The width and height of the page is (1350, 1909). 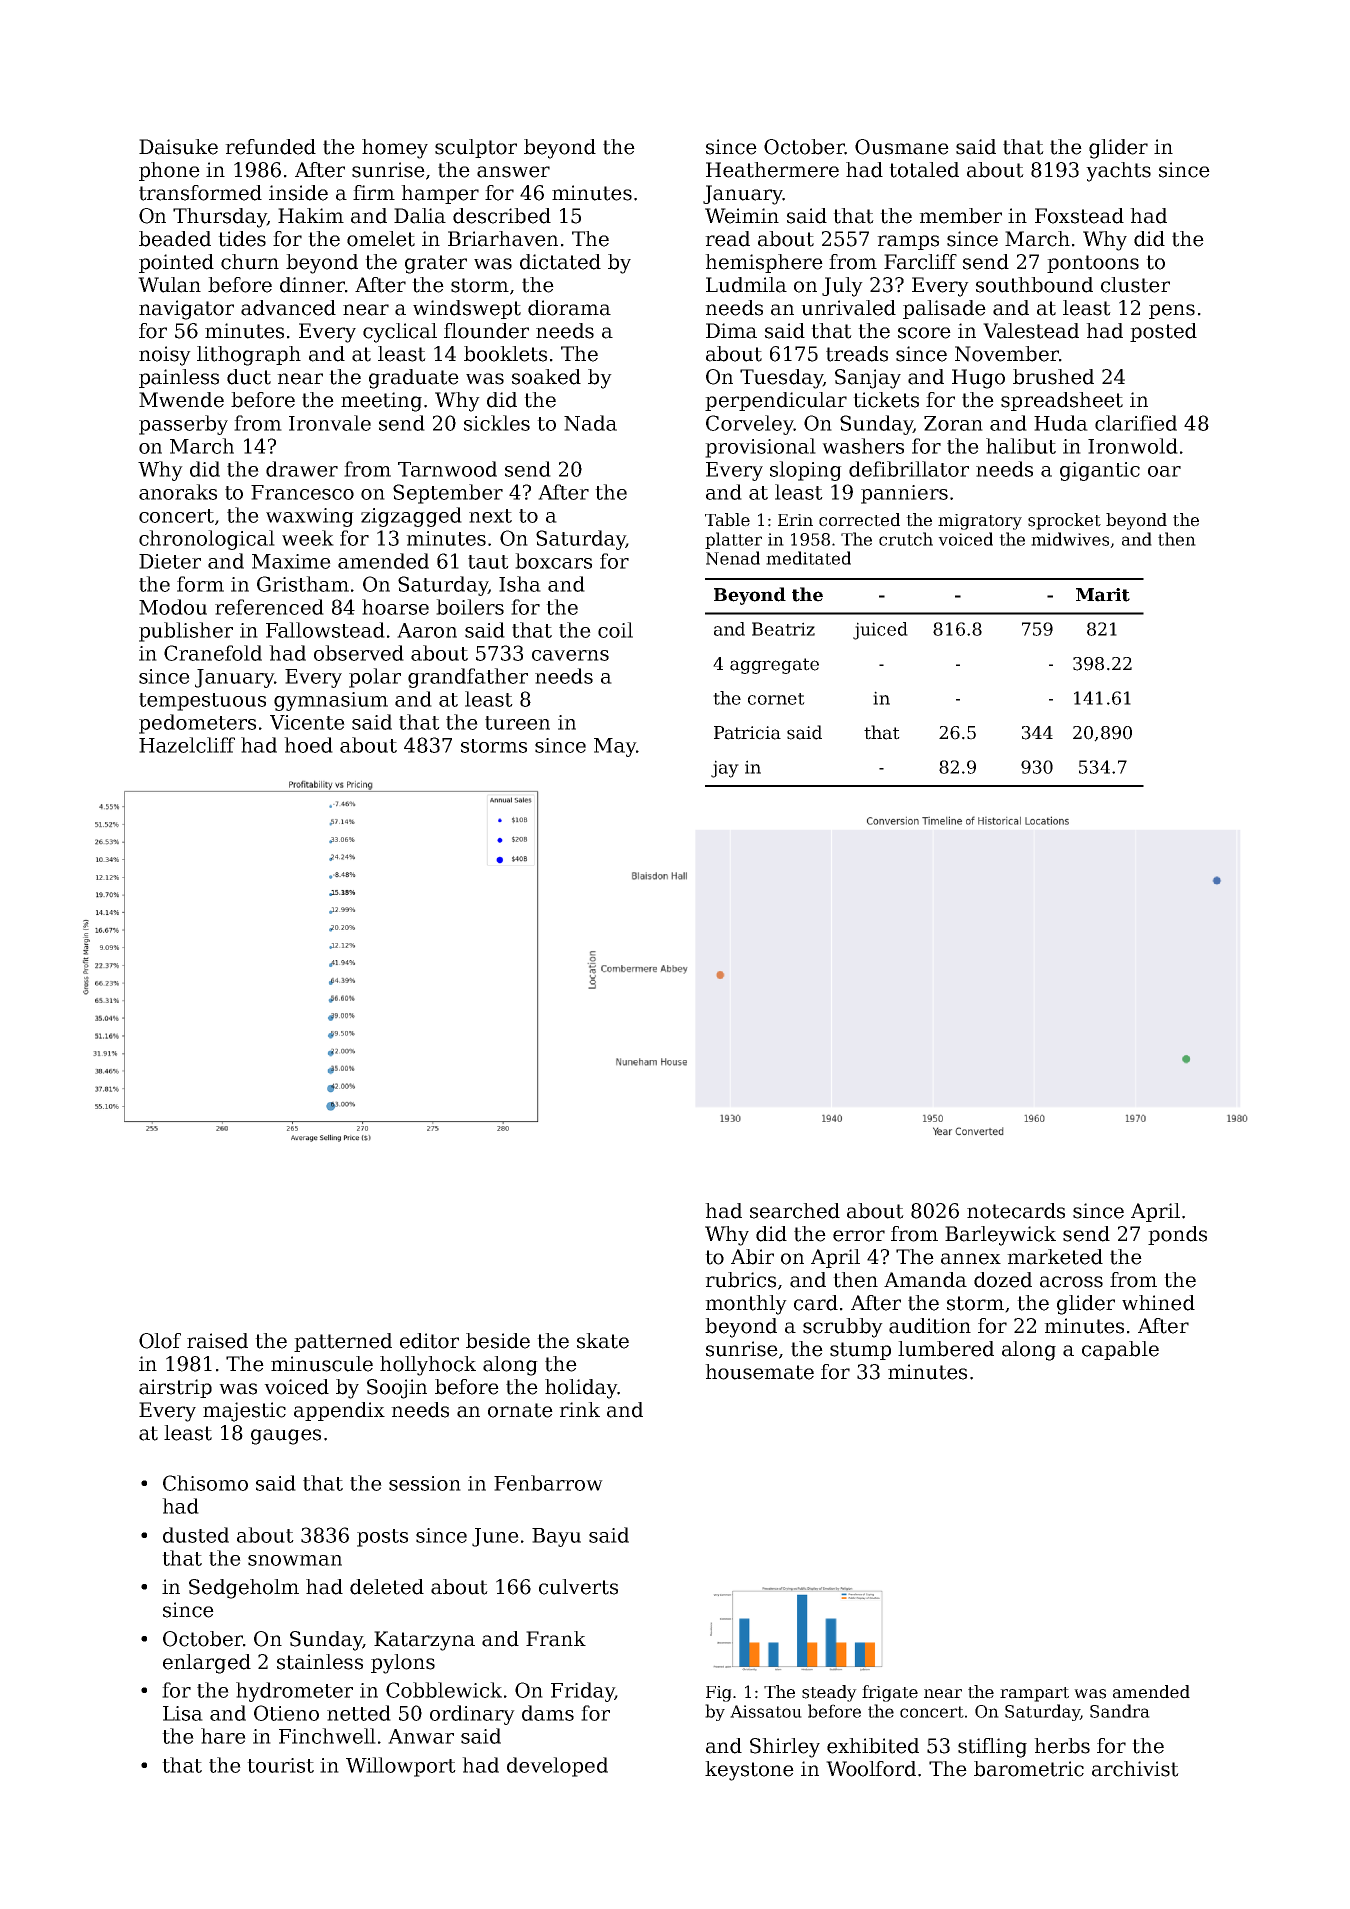 What do you see at coordinates (517, 723) in the page?
I see `tureen` at bounding box center [517, 723].
